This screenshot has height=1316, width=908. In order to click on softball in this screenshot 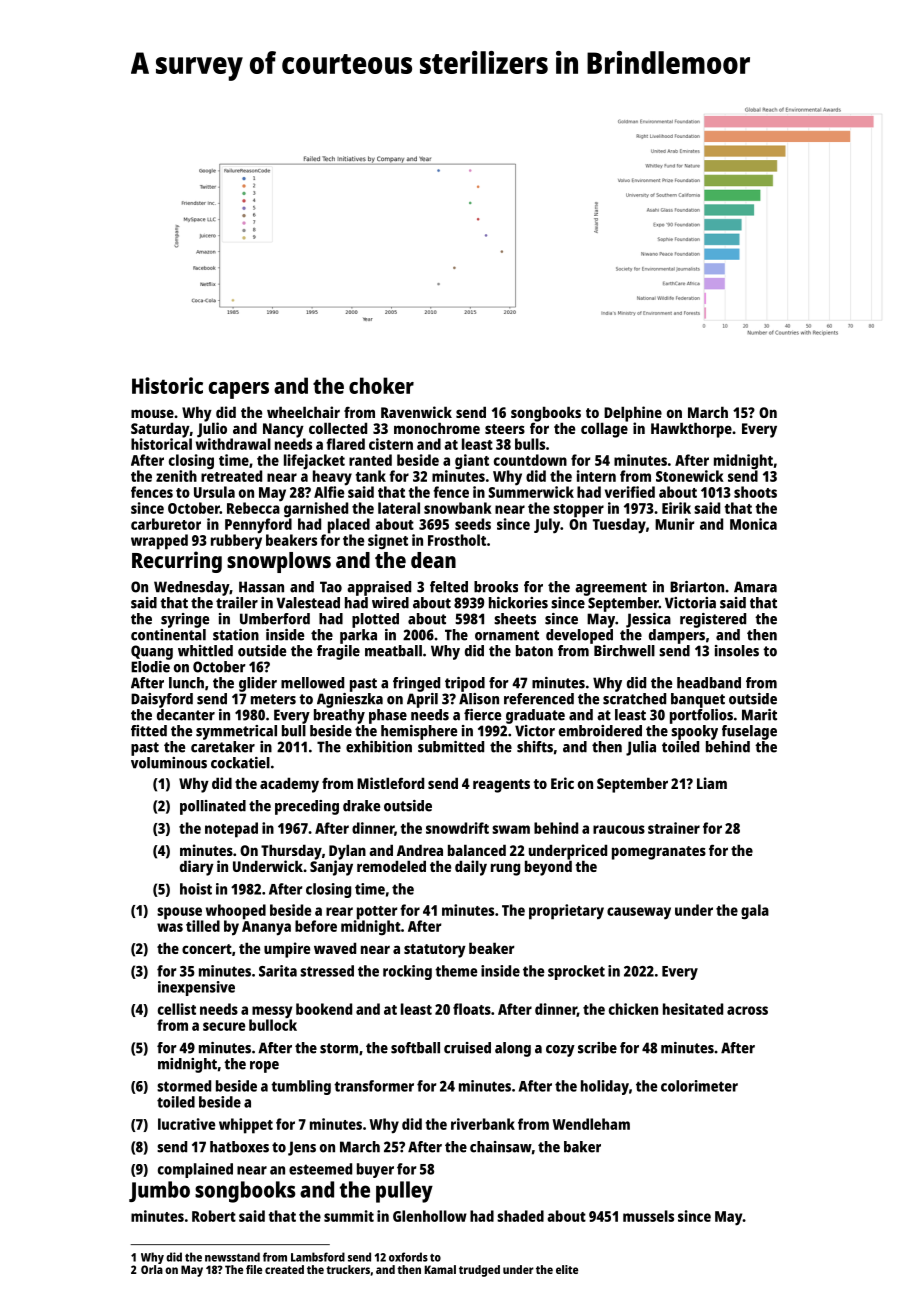, I will do `click(415, 1048)`.
